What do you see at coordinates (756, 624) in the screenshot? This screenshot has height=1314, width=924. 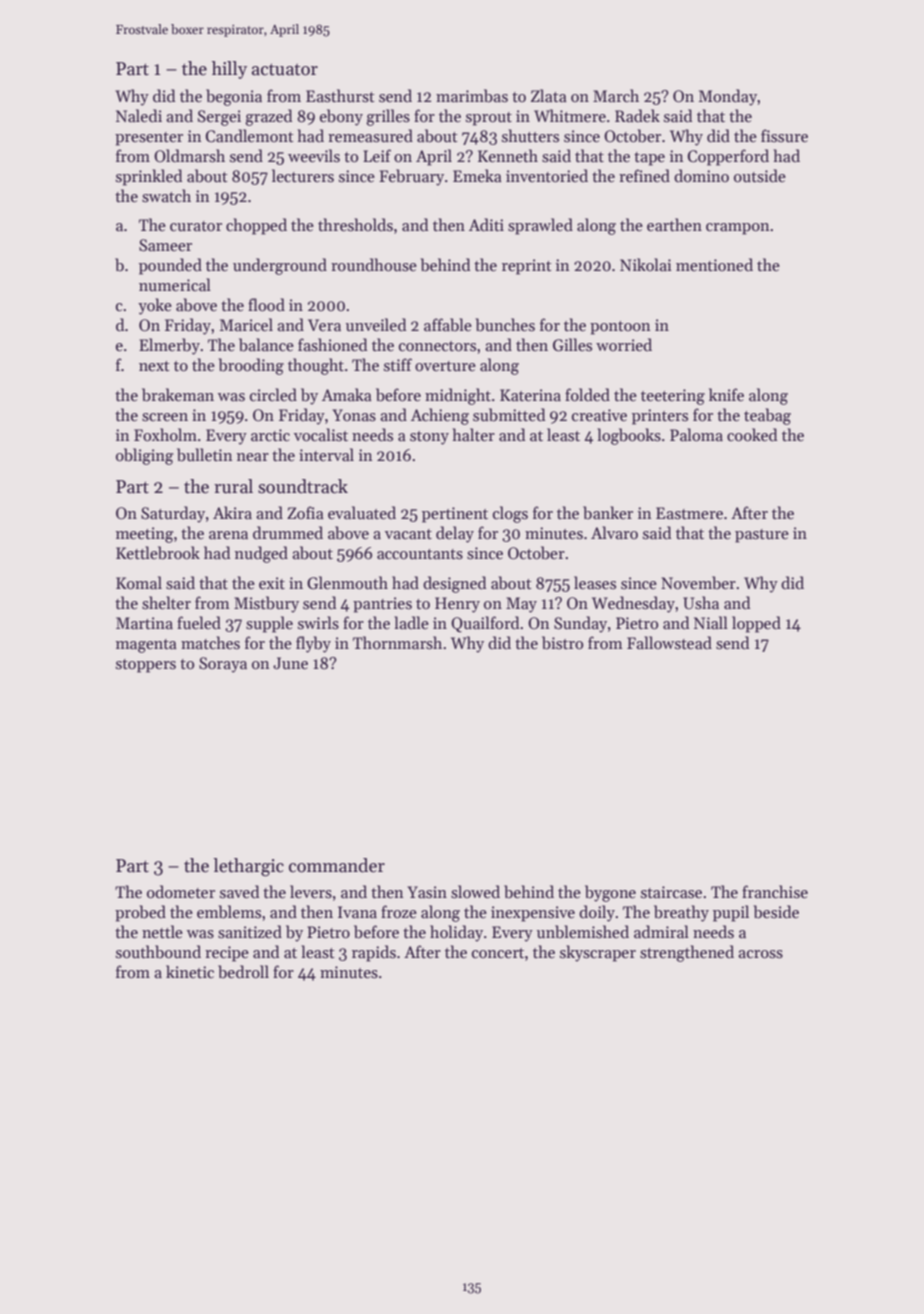 I see `lopped` at bounding box center [756, 624].
